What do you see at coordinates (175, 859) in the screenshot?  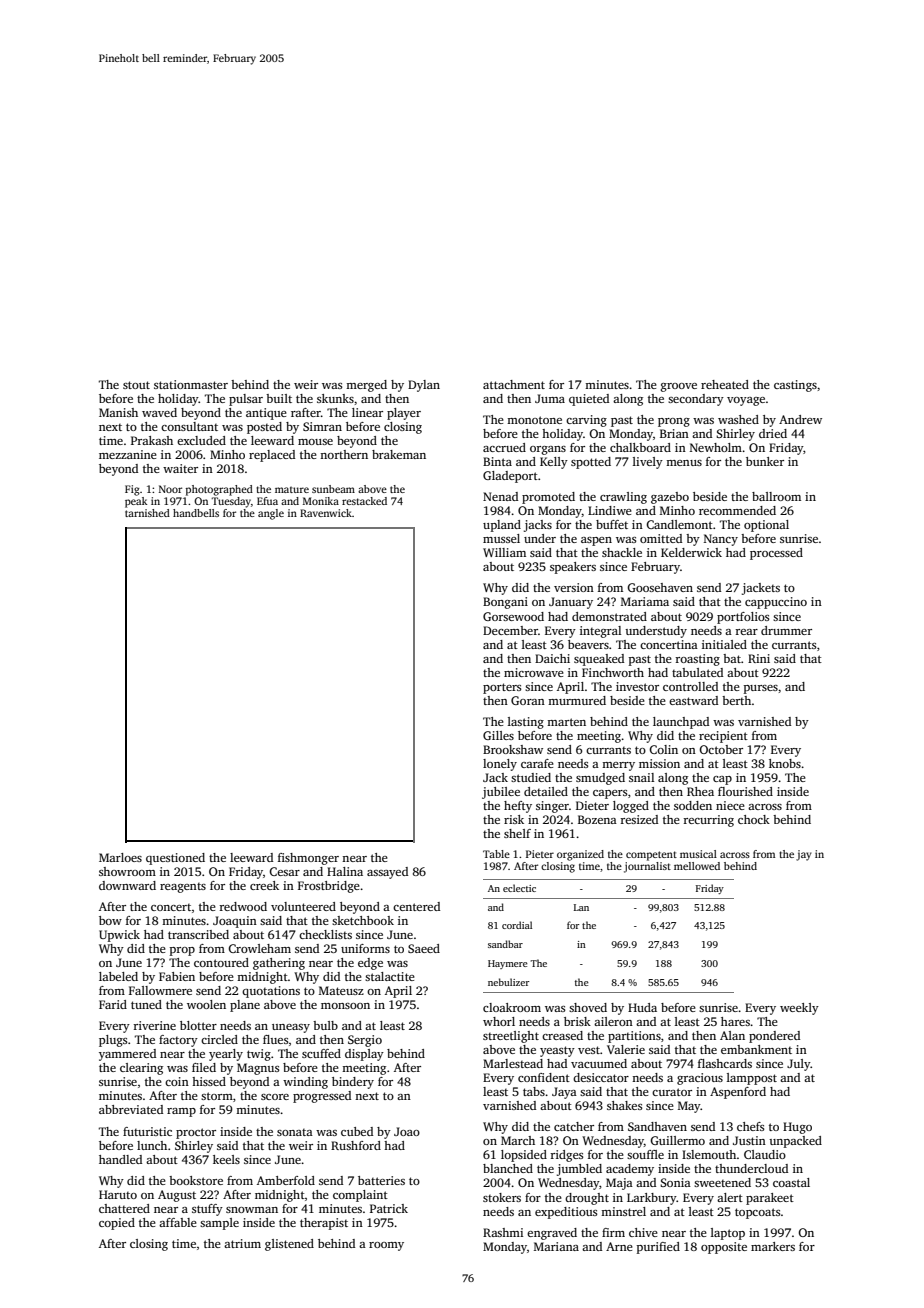 I see `questioned` at bounding box center [175, 859].
